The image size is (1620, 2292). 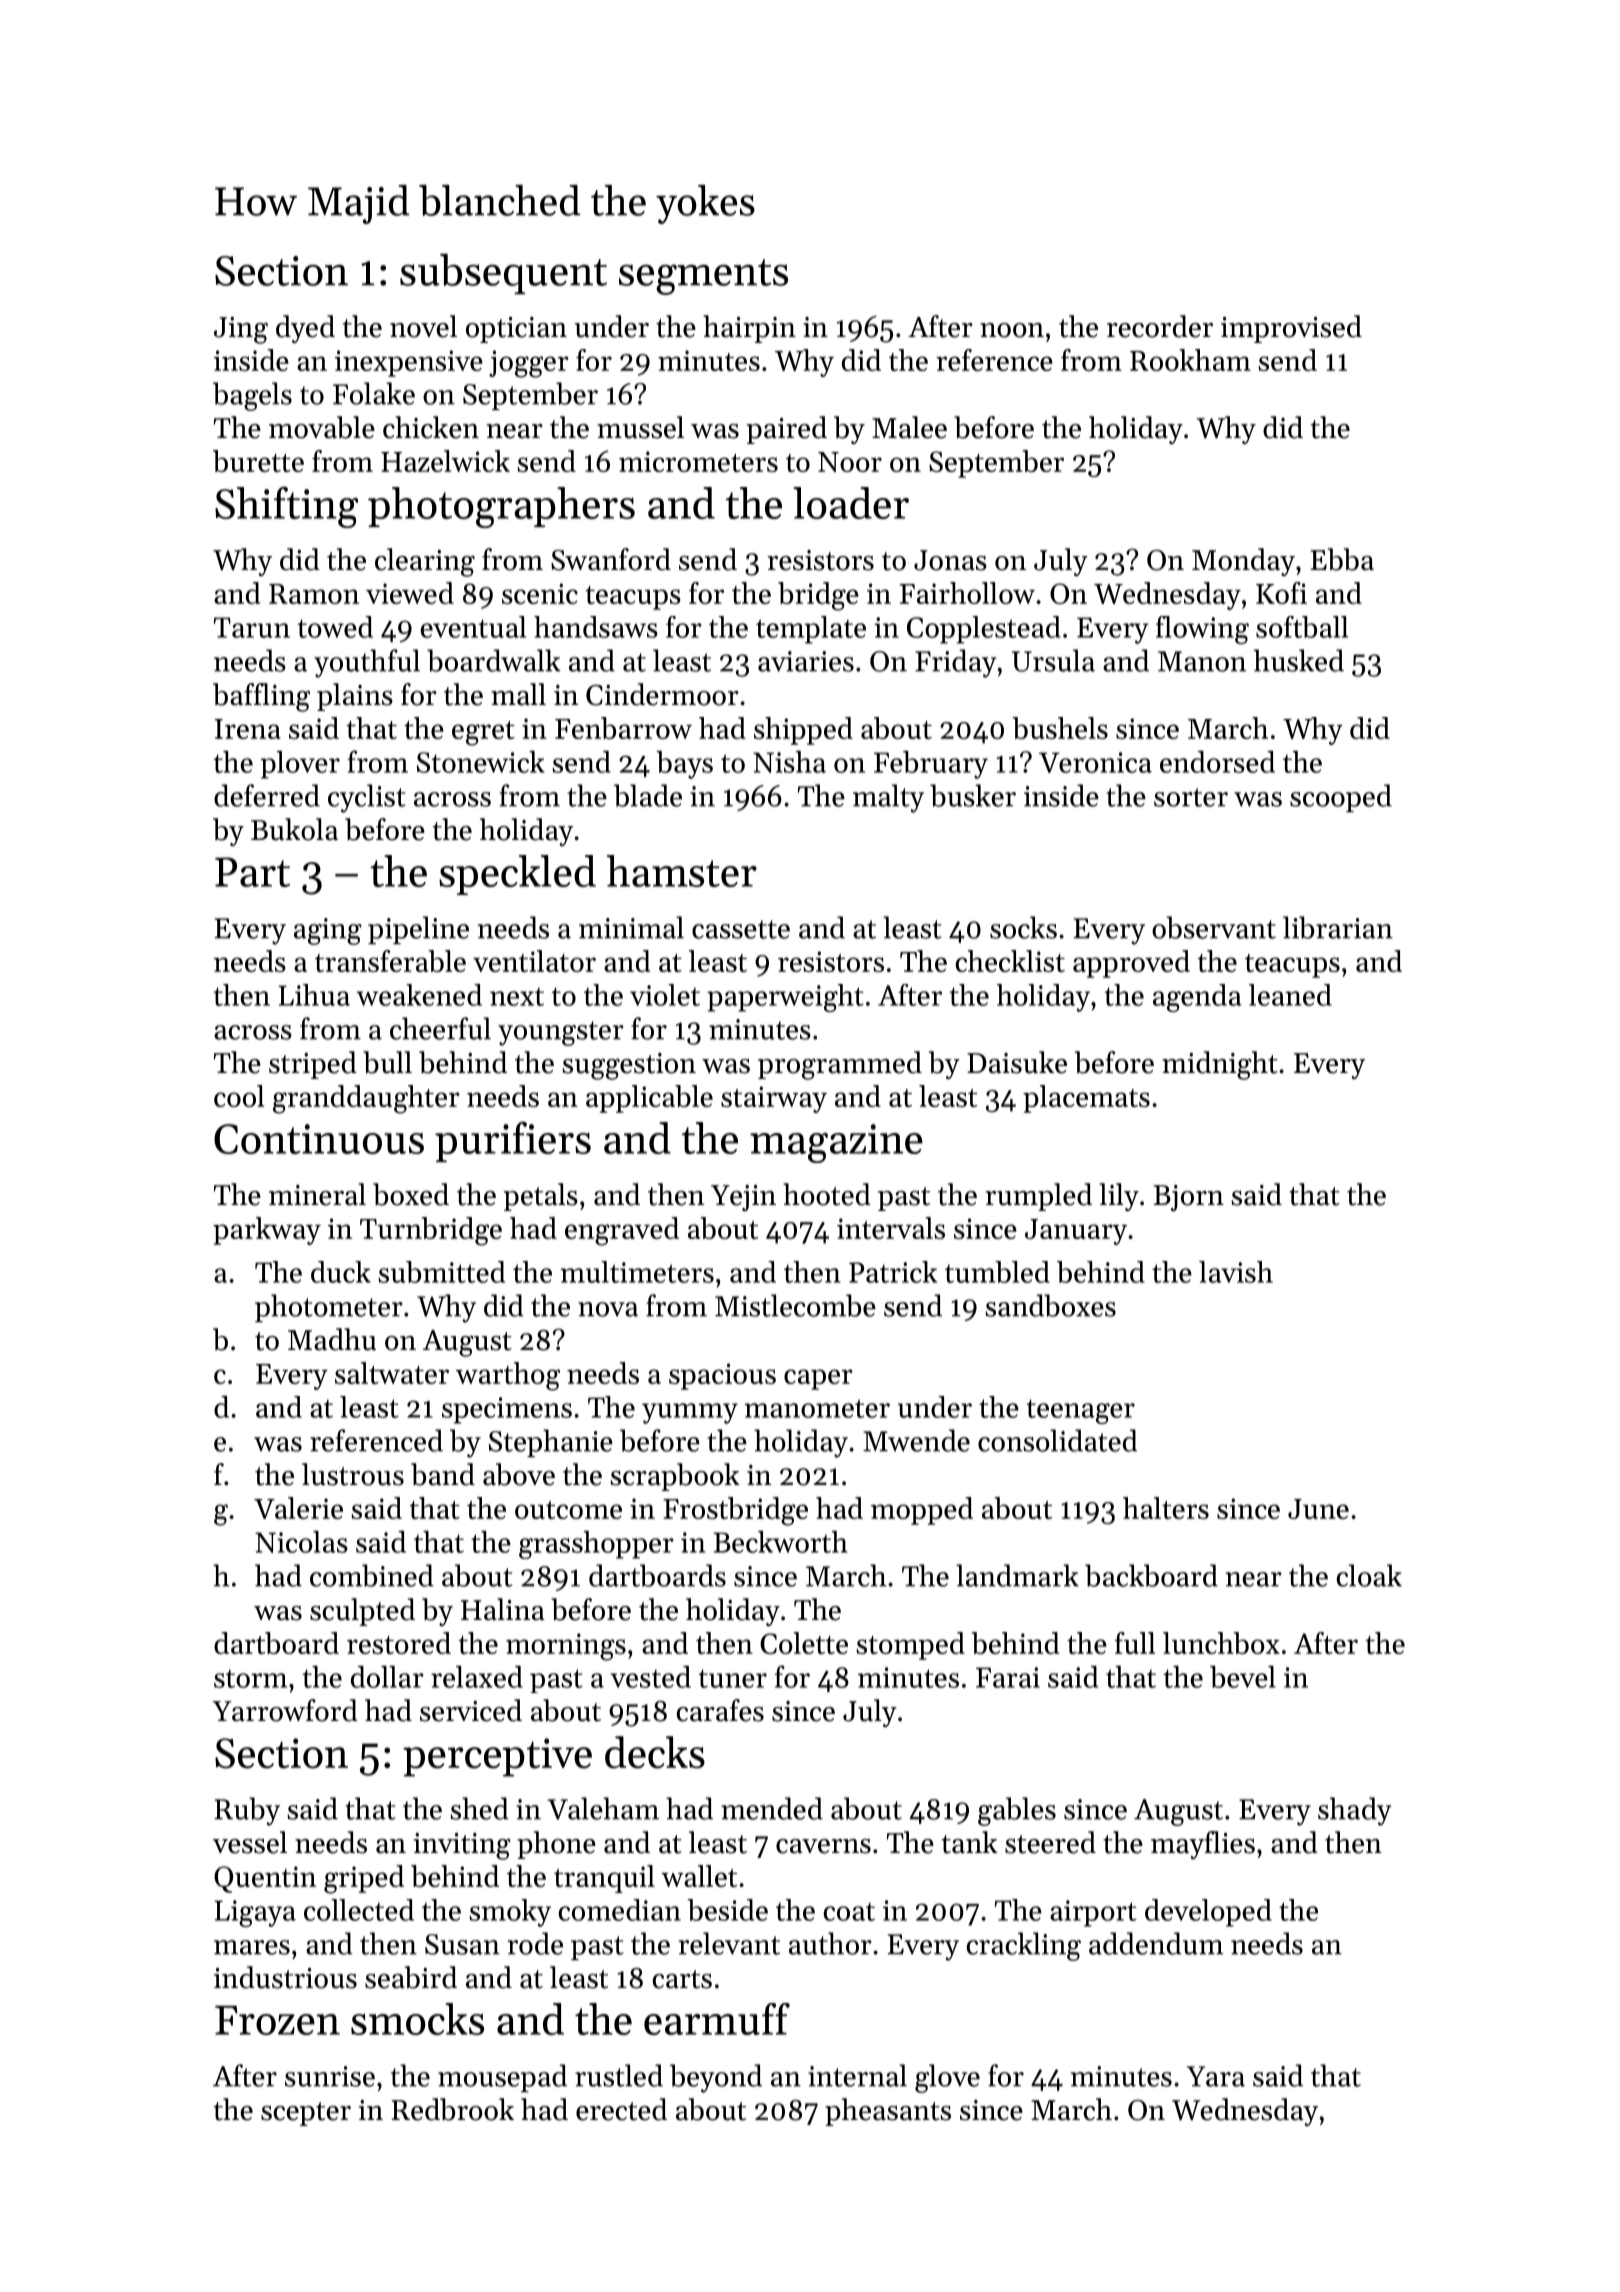 What do you see at coordinates (743, 1198) in the screenshot?
I see `Yejin` at bounding box center [743, 1198].
